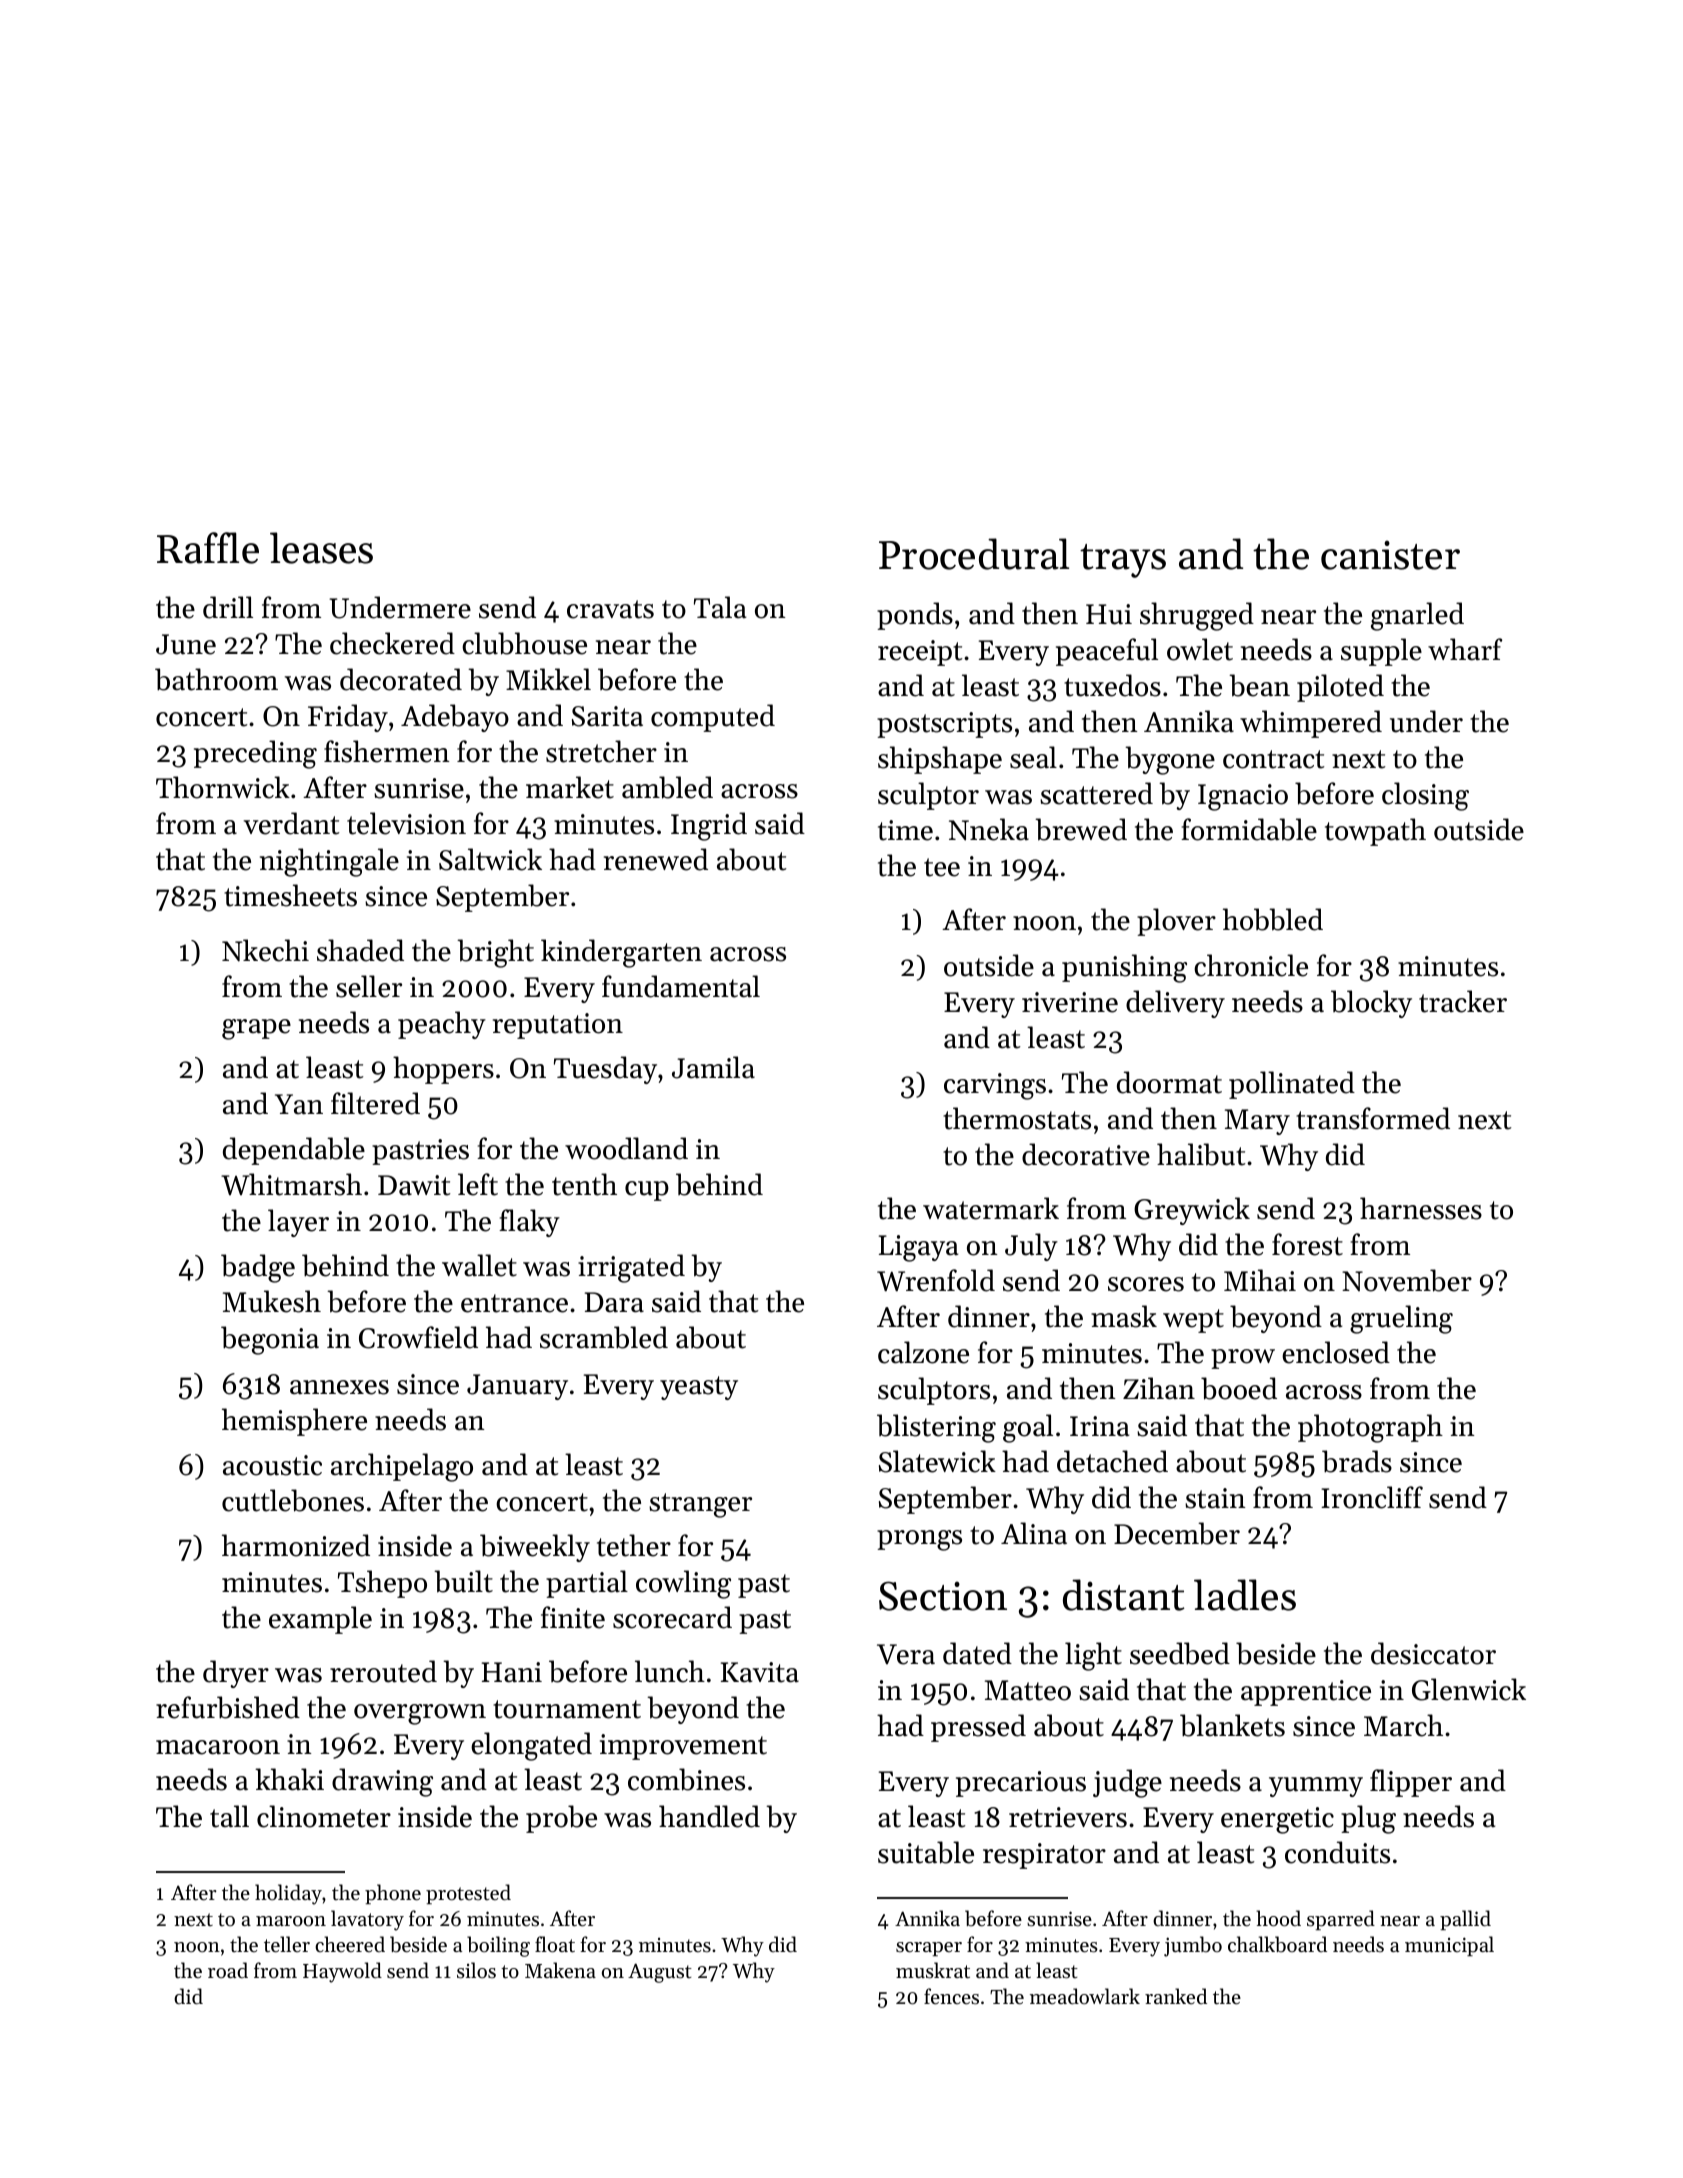 This screenshot has height=2178, width=1683. What do you see at coordinates (236, 1674) in the screenshot?
I see `dryer` at bounding box center [236, 1674].
